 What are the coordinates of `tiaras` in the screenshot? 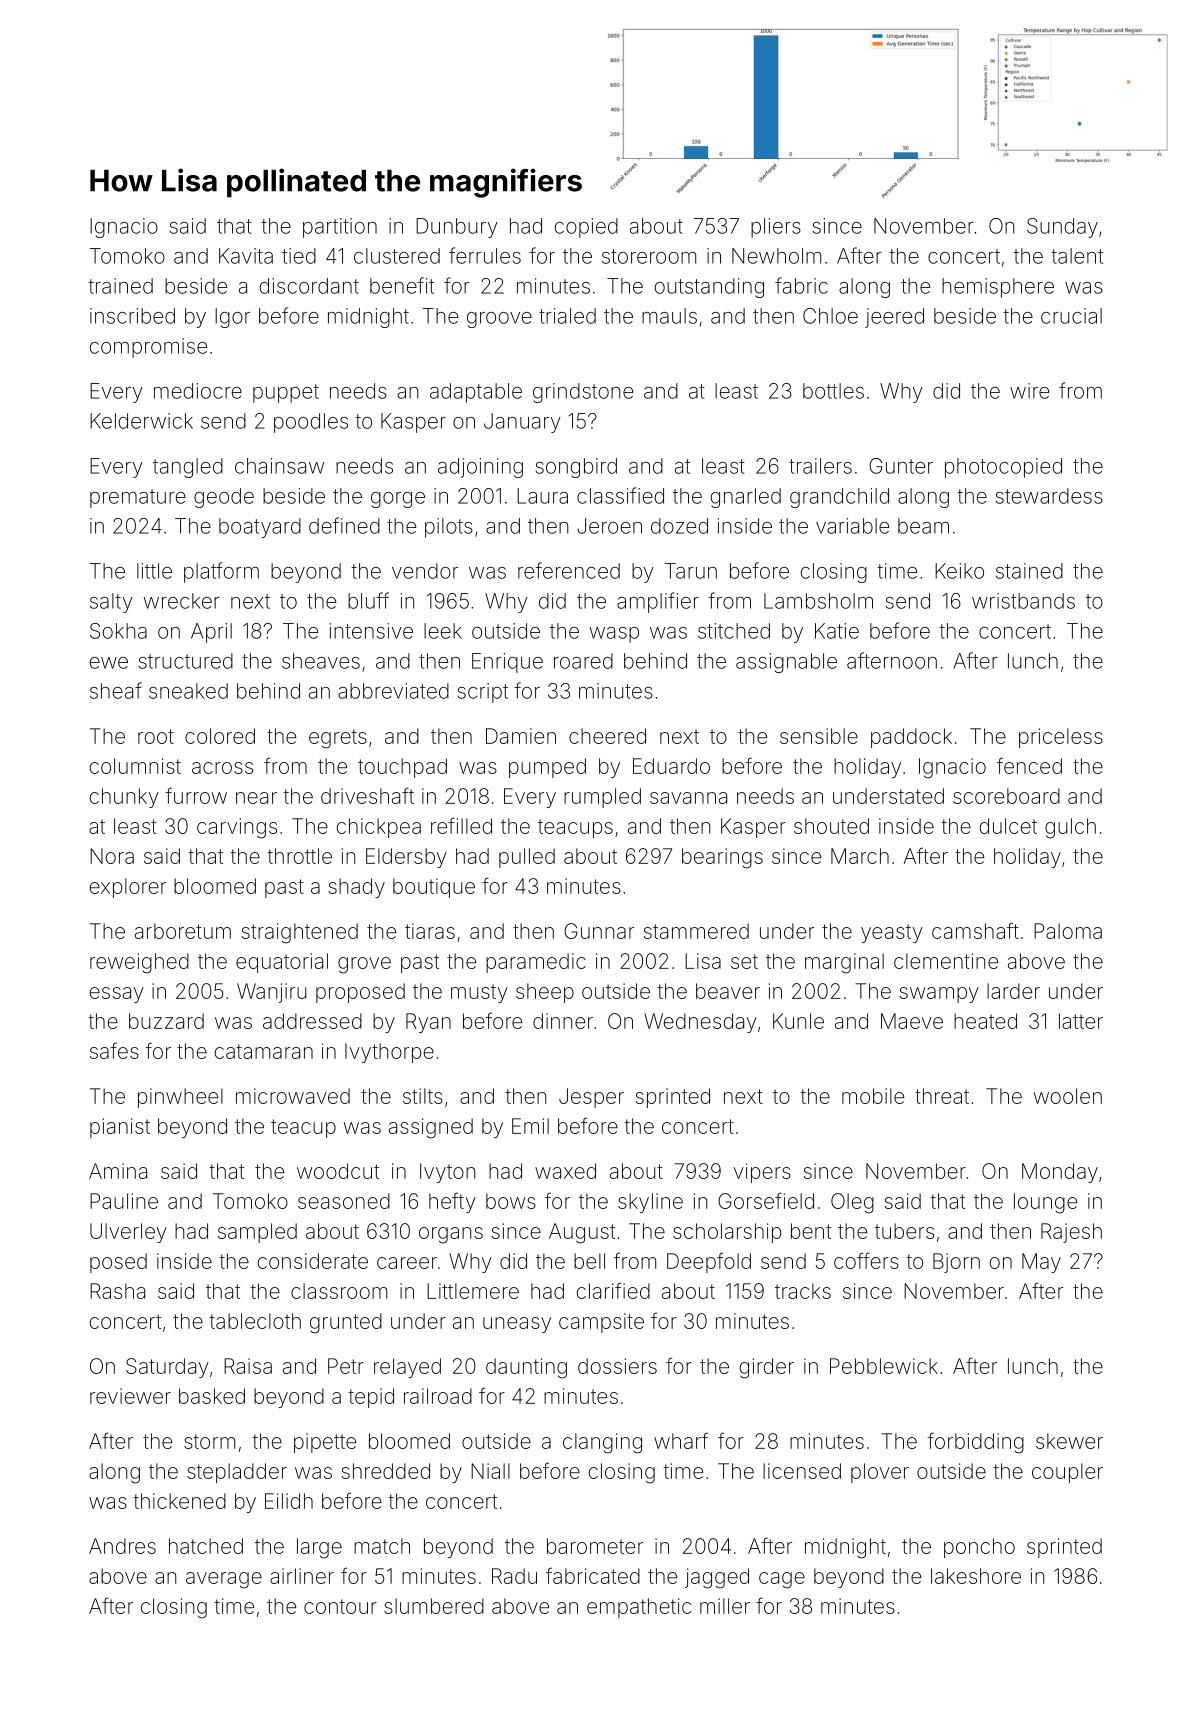 It's located at (430, 931).
